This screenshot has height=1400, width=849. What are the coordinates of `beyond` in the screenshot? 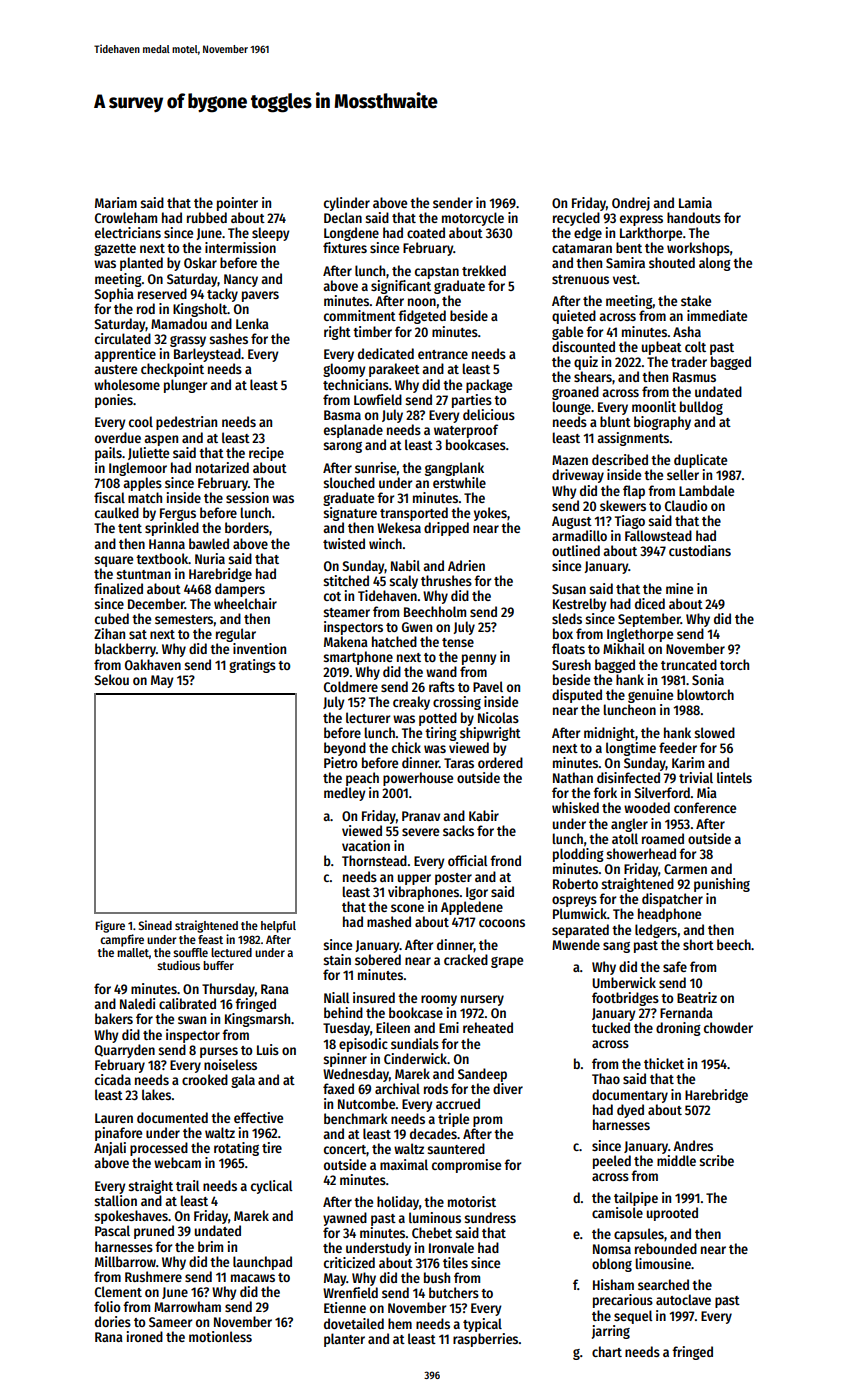 It's located at (345, 749).
